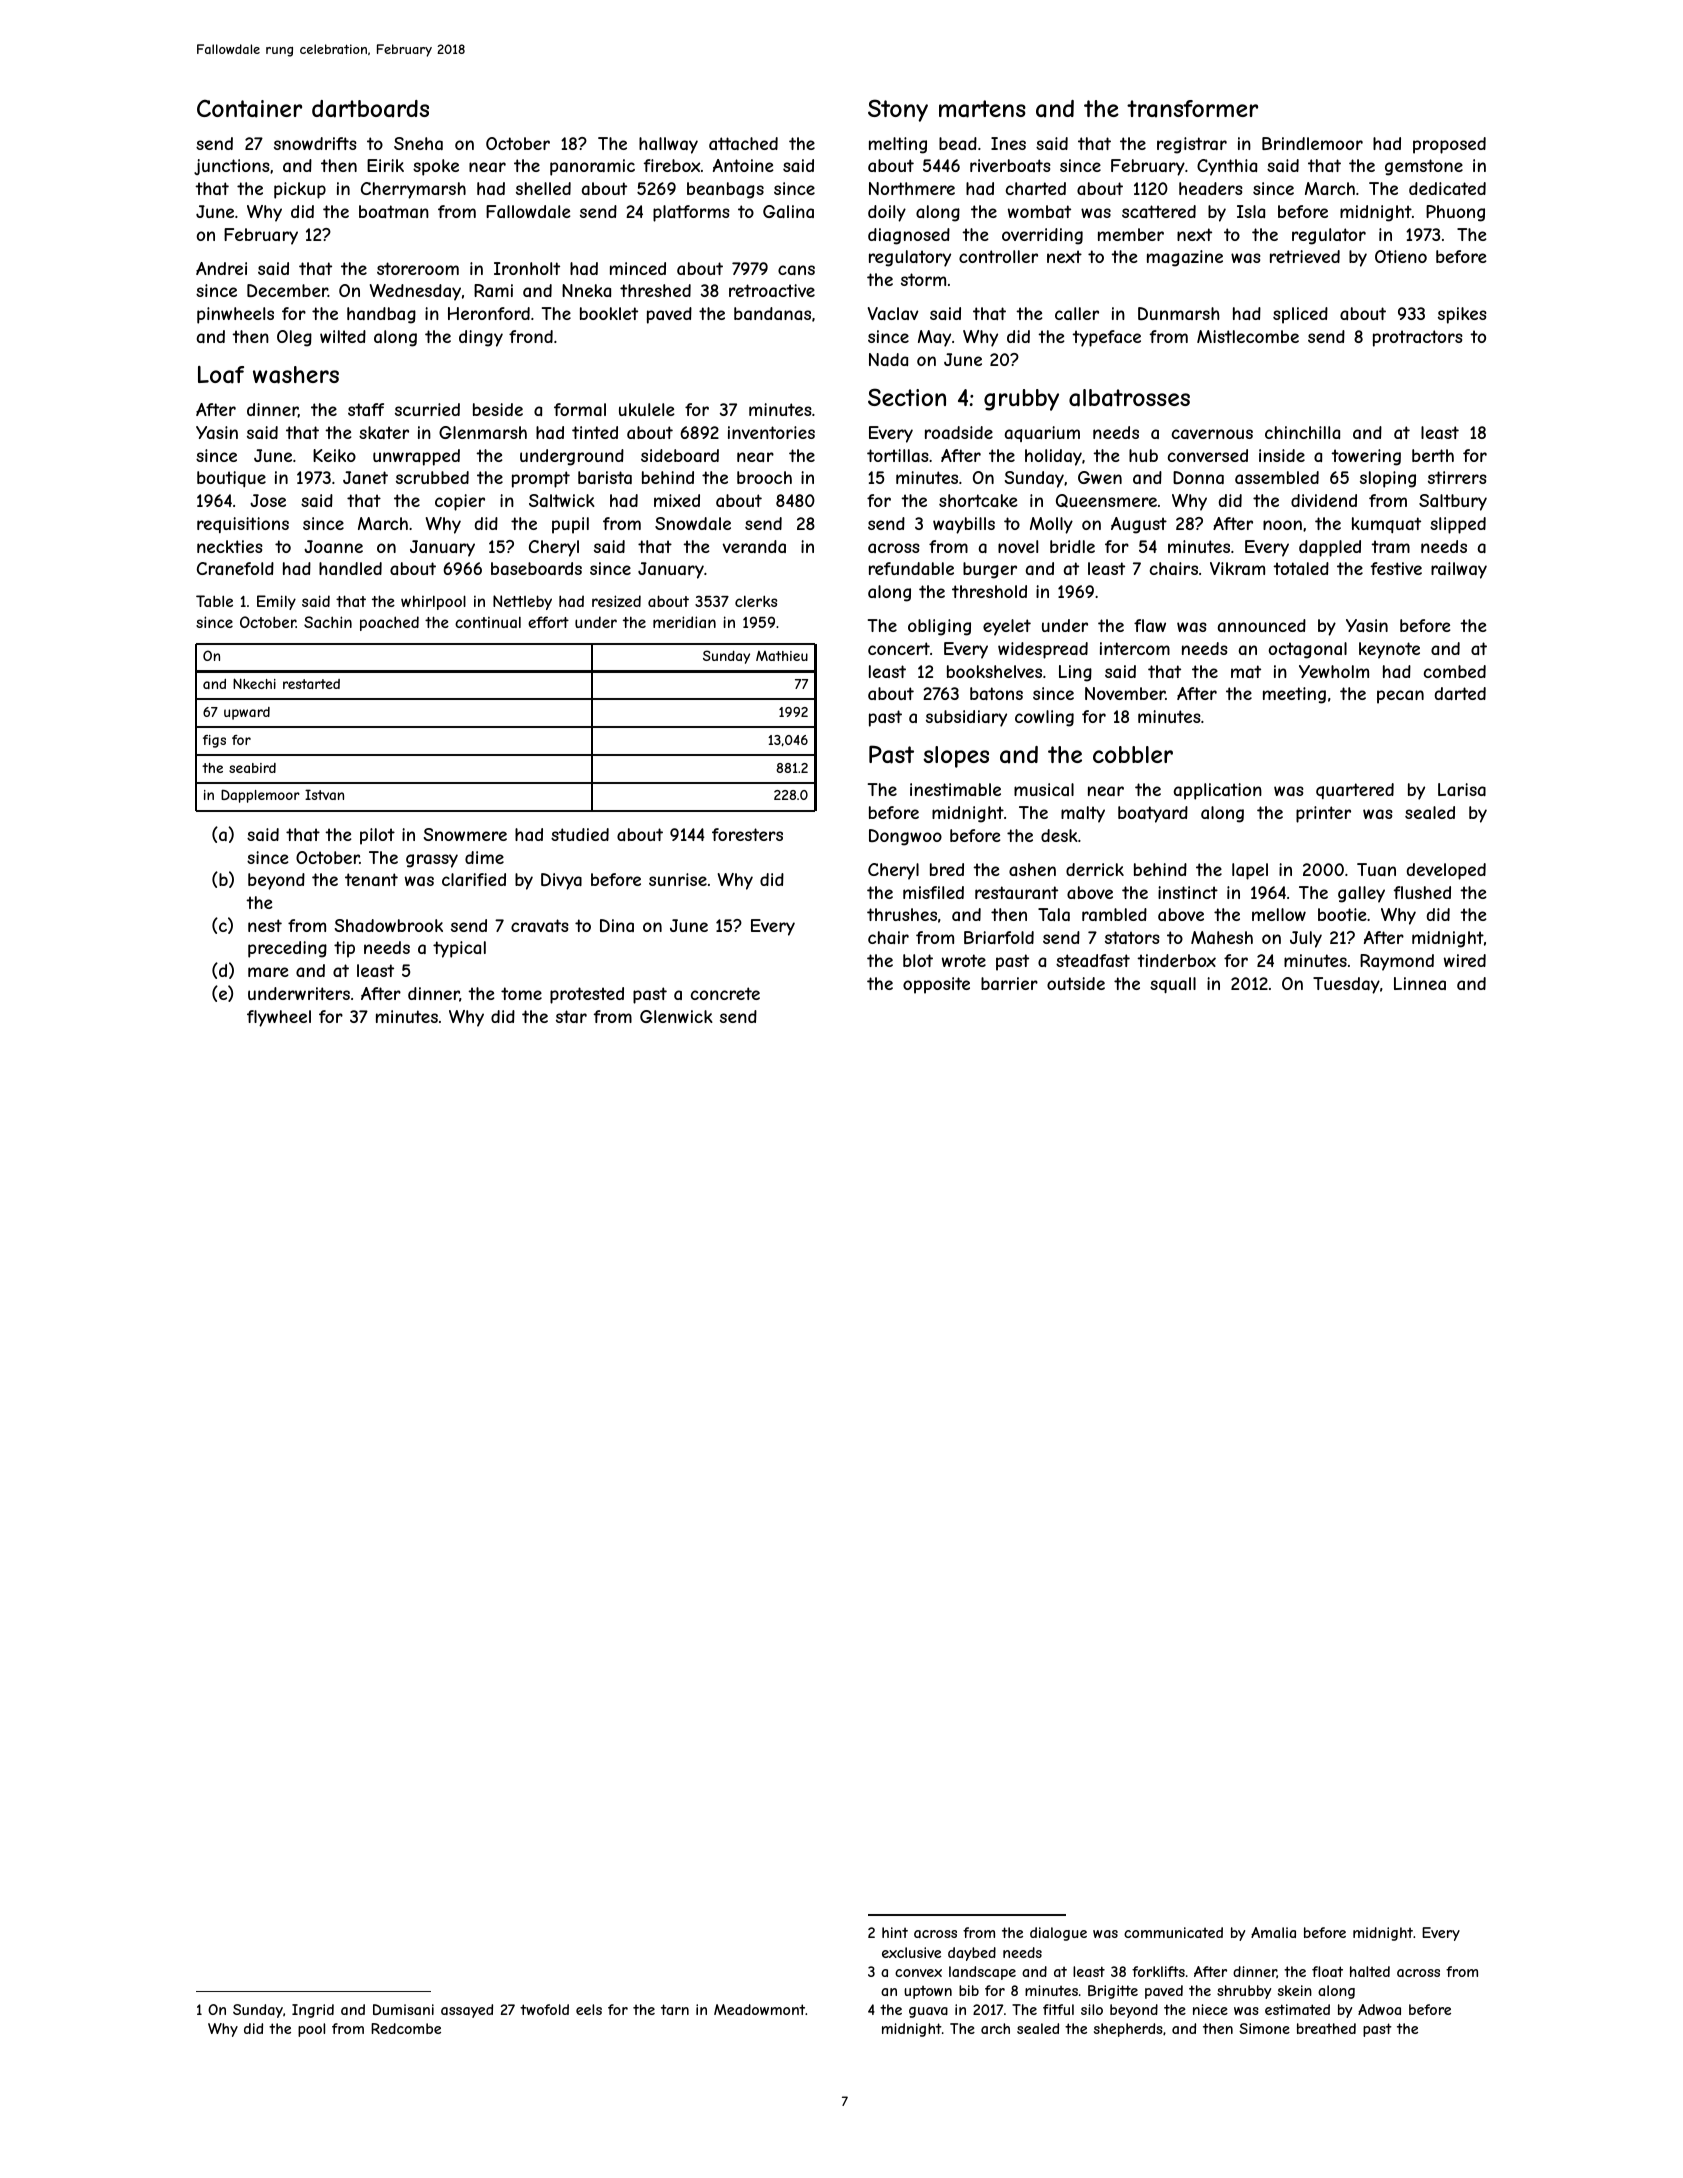  What do you see at coordinates (982, 109) in the screenshot?
I see `martens` at bounding box center [982, 109].
